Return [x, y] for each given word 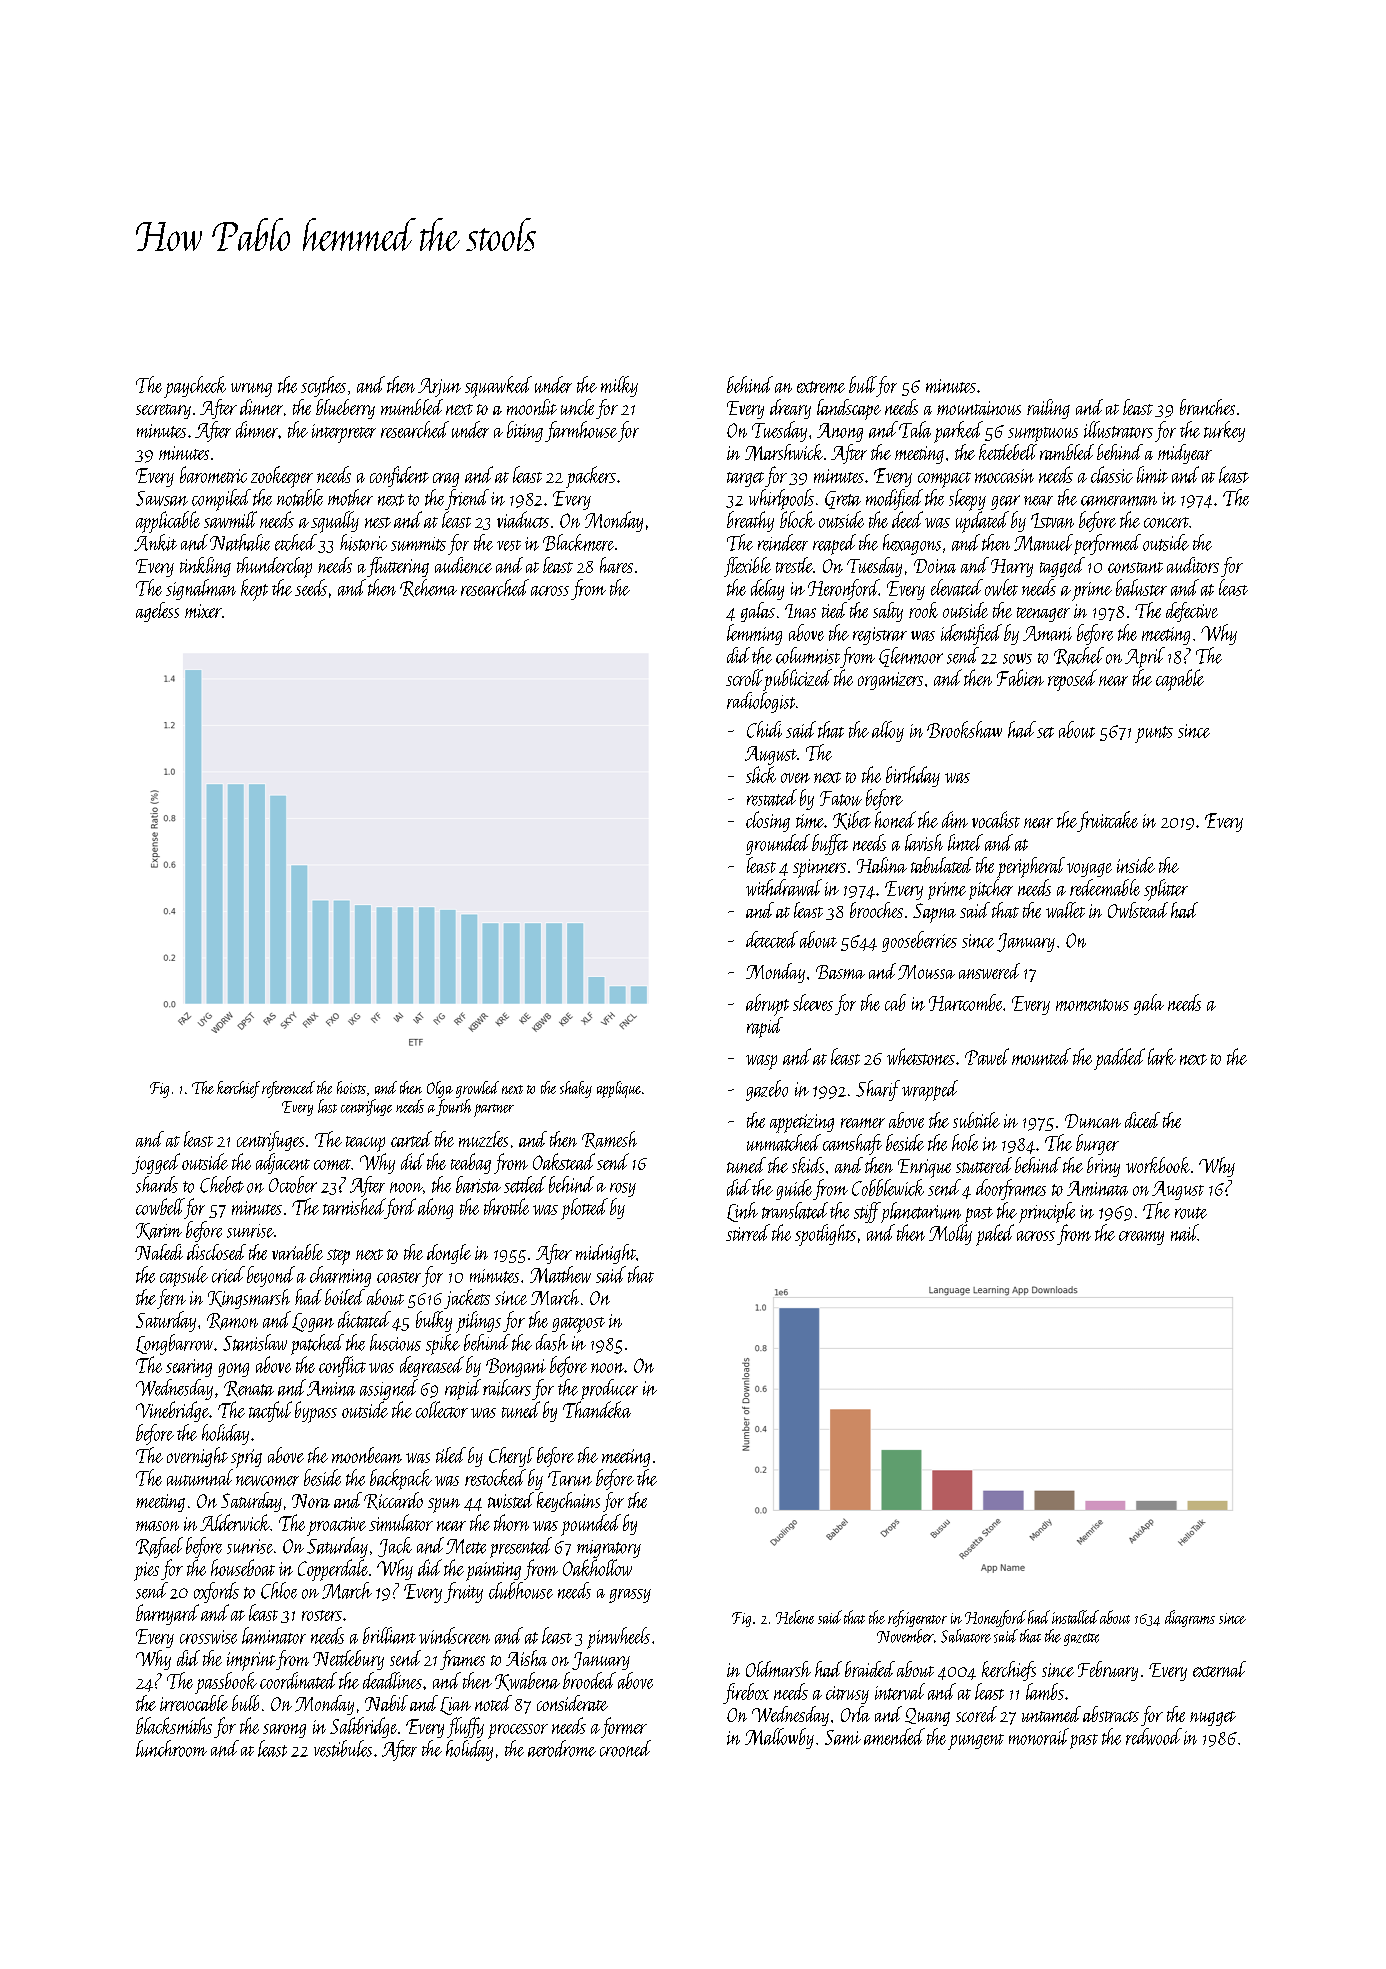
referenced [288, 1089]
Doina [935, 566]
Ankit [155, 542]
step [338, 1257]
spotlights [825, 1235]
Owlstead [1138, 910]
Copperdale [333, 1570]
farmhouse [581, 431]
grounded [778, 844]
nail [1184, 1232]
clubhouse [521, 1590]
